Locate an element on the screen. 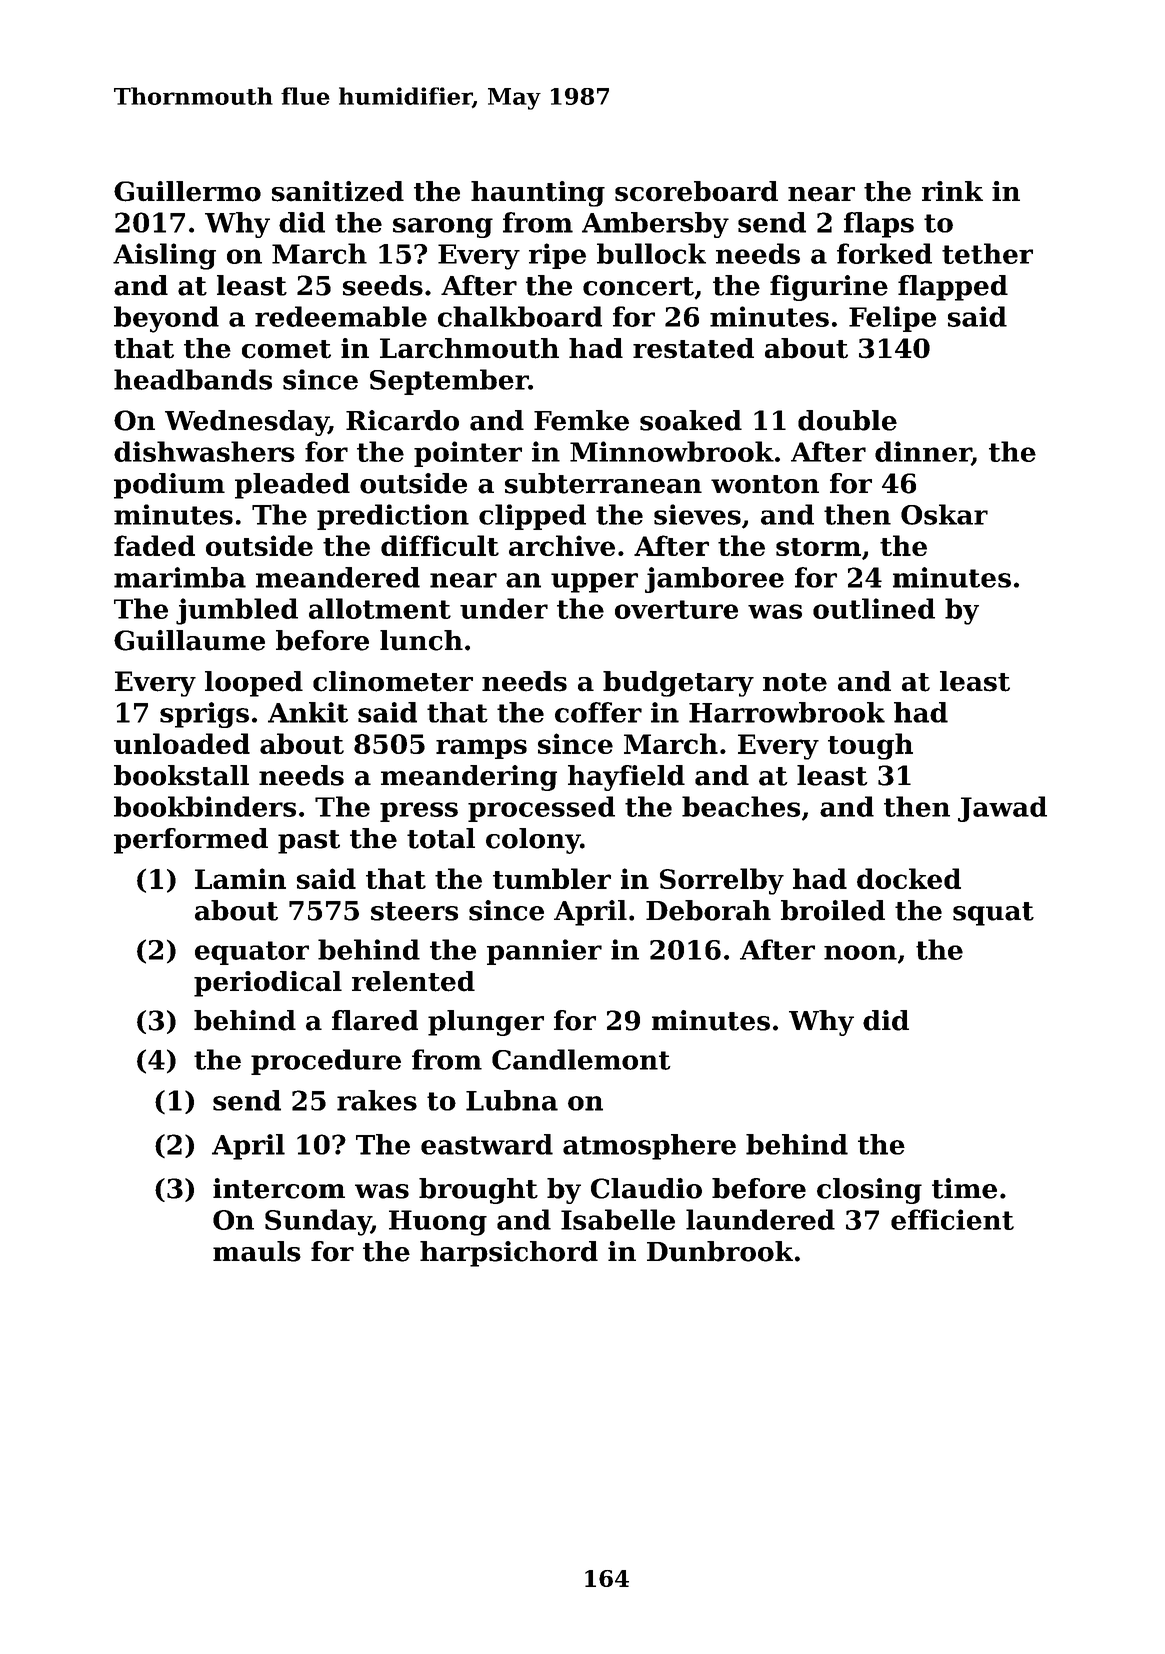 The image size is (1165, 1654). bookbinders is located at coordinates (205, 806).
